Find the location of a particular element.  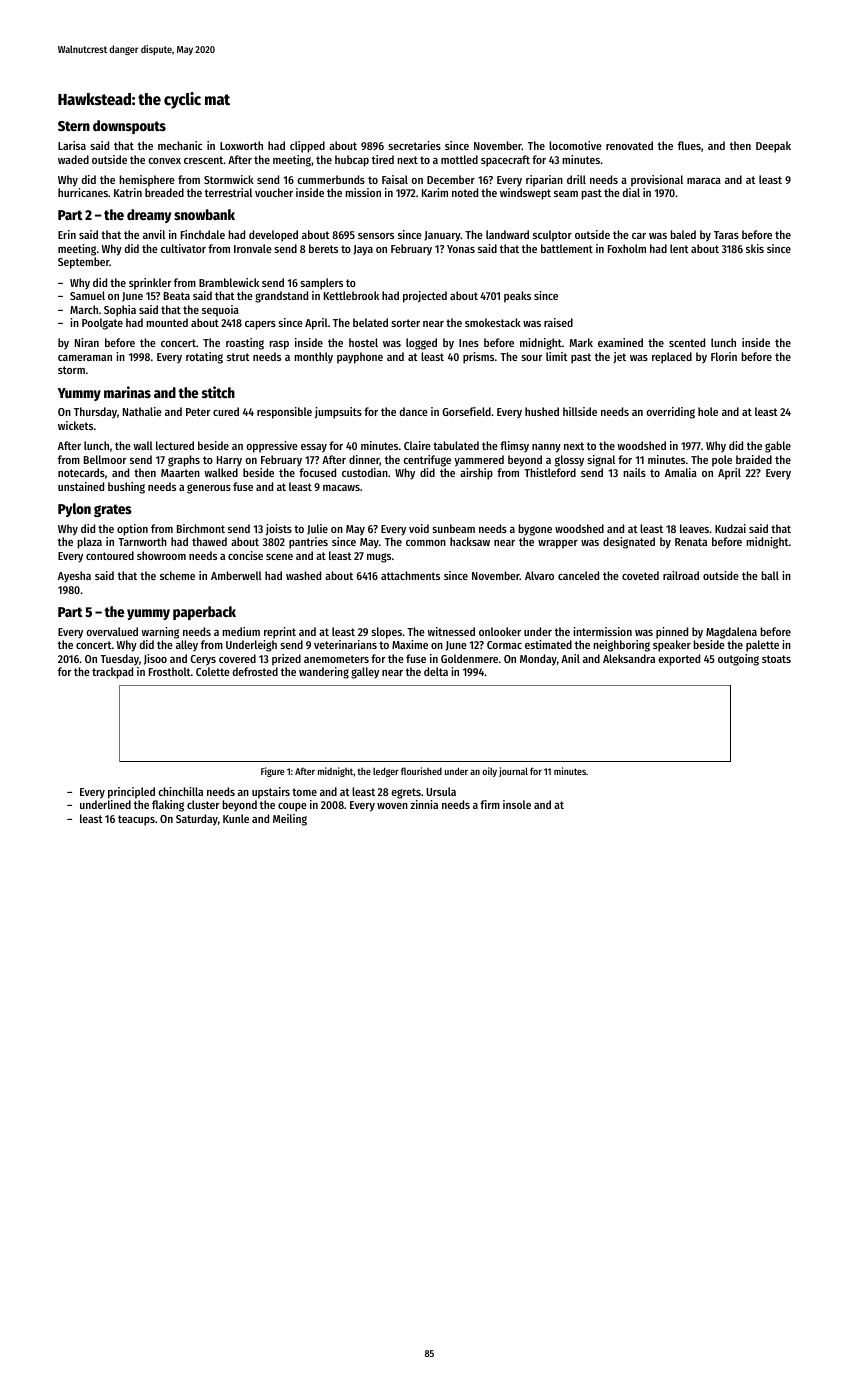

Meiling is located at coordinates (290, 820).
